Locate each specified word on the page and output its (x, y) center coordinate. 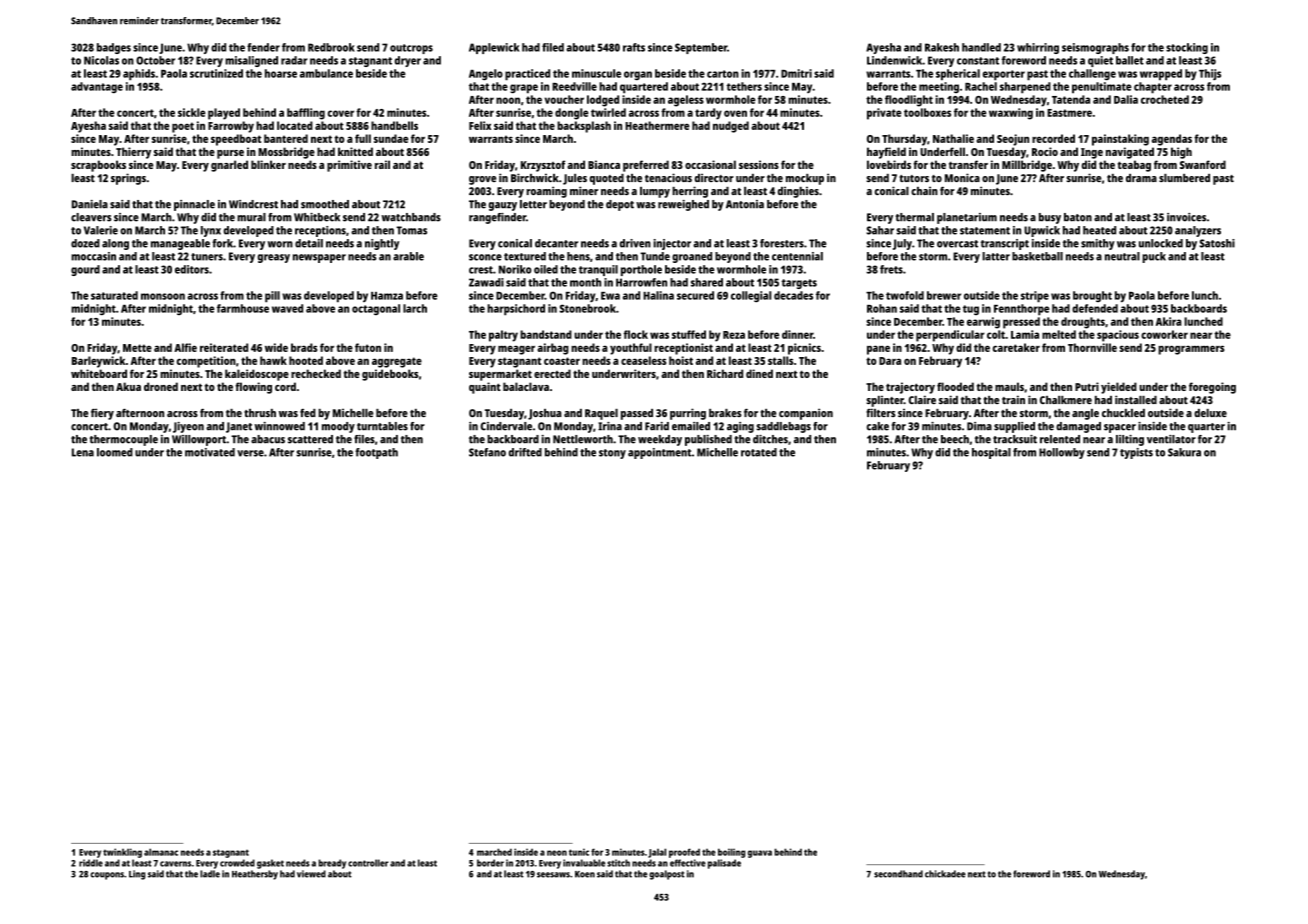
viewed (311, 874)
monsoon (163, 296)
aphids (139, 75)
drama (1141, 178)
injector (672, 244)
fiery (102, 414)
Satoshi (1217, 243)
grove (482, 180)
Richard (725, 373)
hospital (991, 453)
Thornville (1092, 347)
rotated (759, 452)
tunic (579, 852)
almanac (161, 852)
